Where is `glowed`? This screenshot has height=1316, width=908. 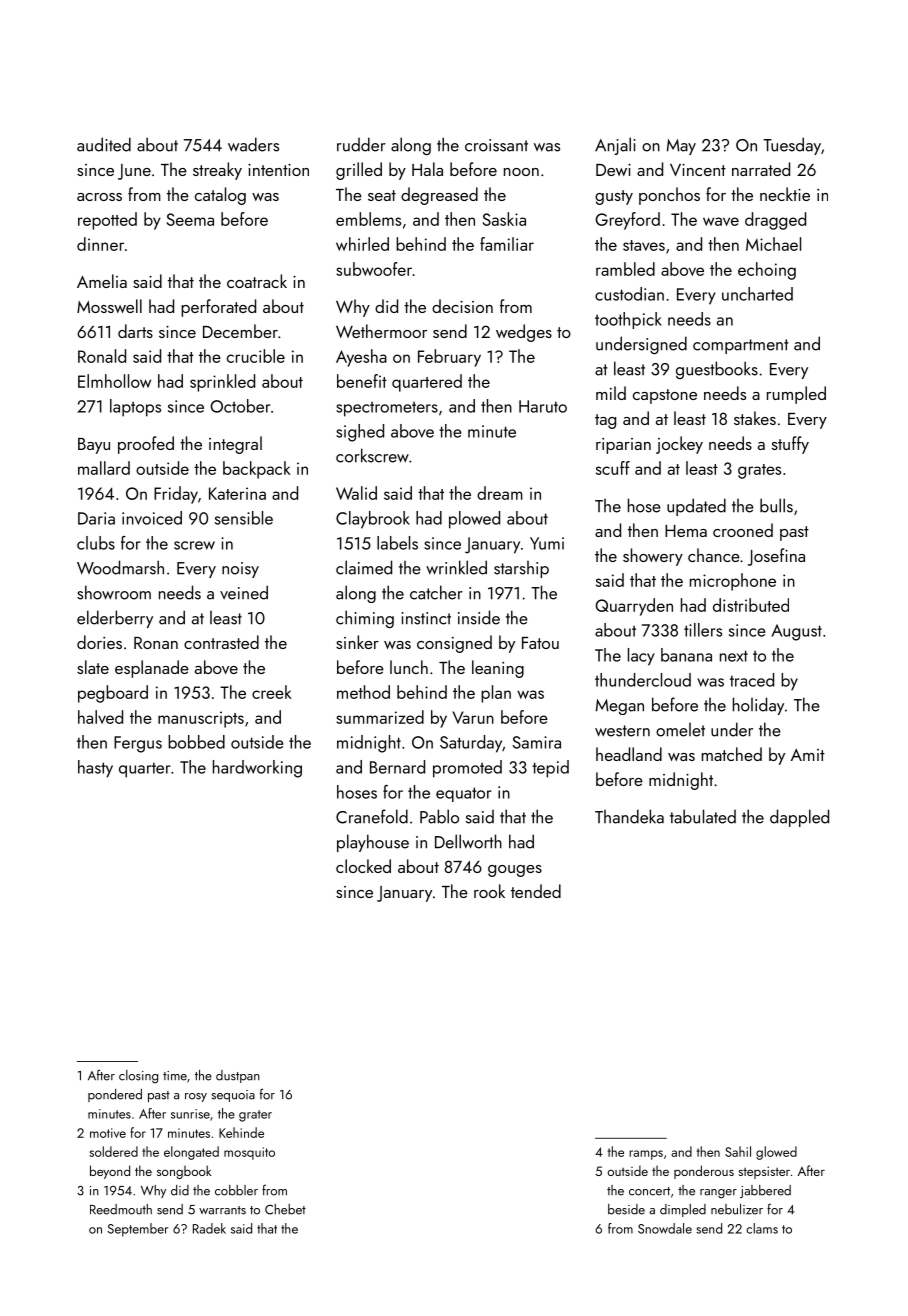
glowed is located at coordinates (776, 1153).
